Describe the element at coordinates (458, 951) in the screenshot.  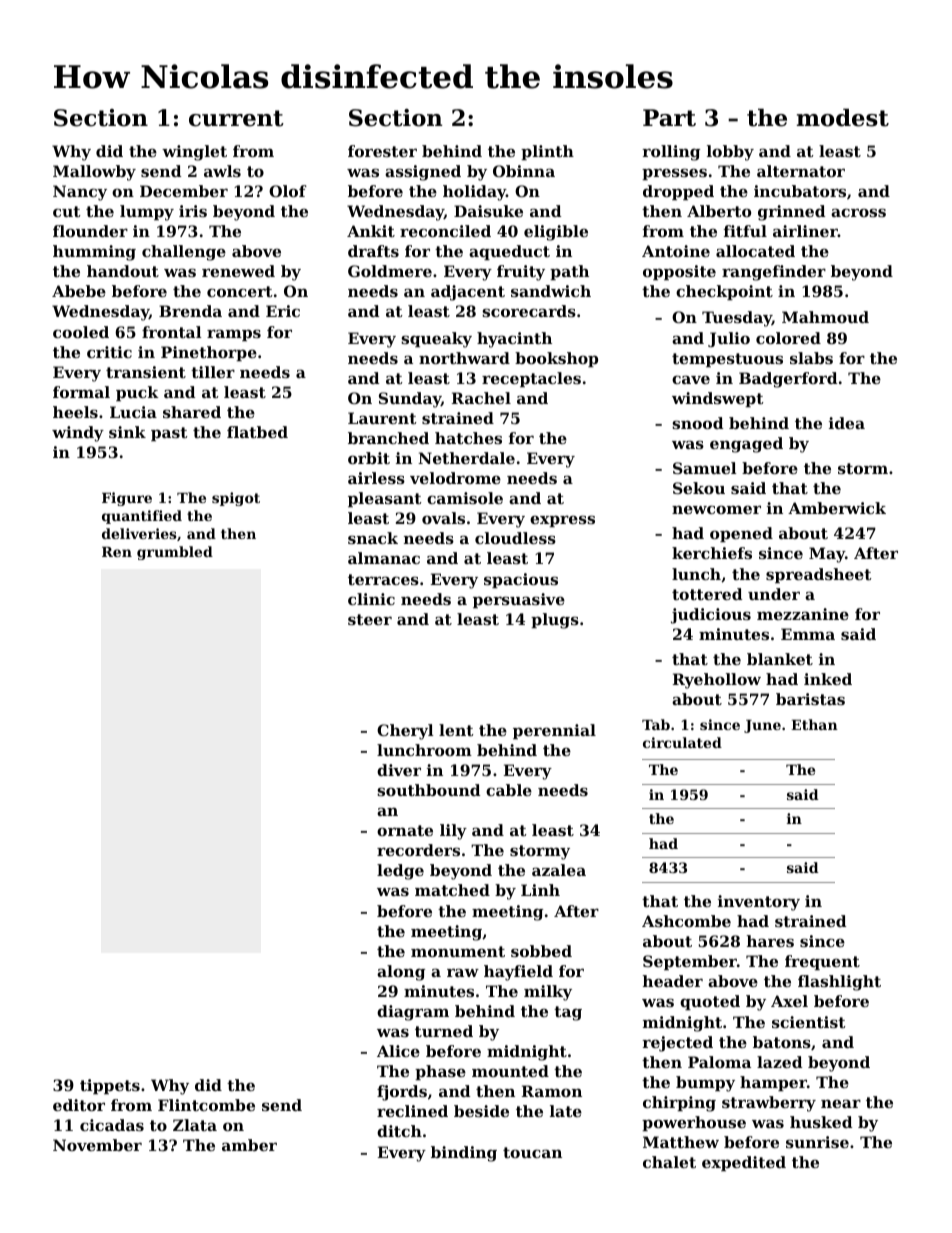
I see `monument` at that location.
